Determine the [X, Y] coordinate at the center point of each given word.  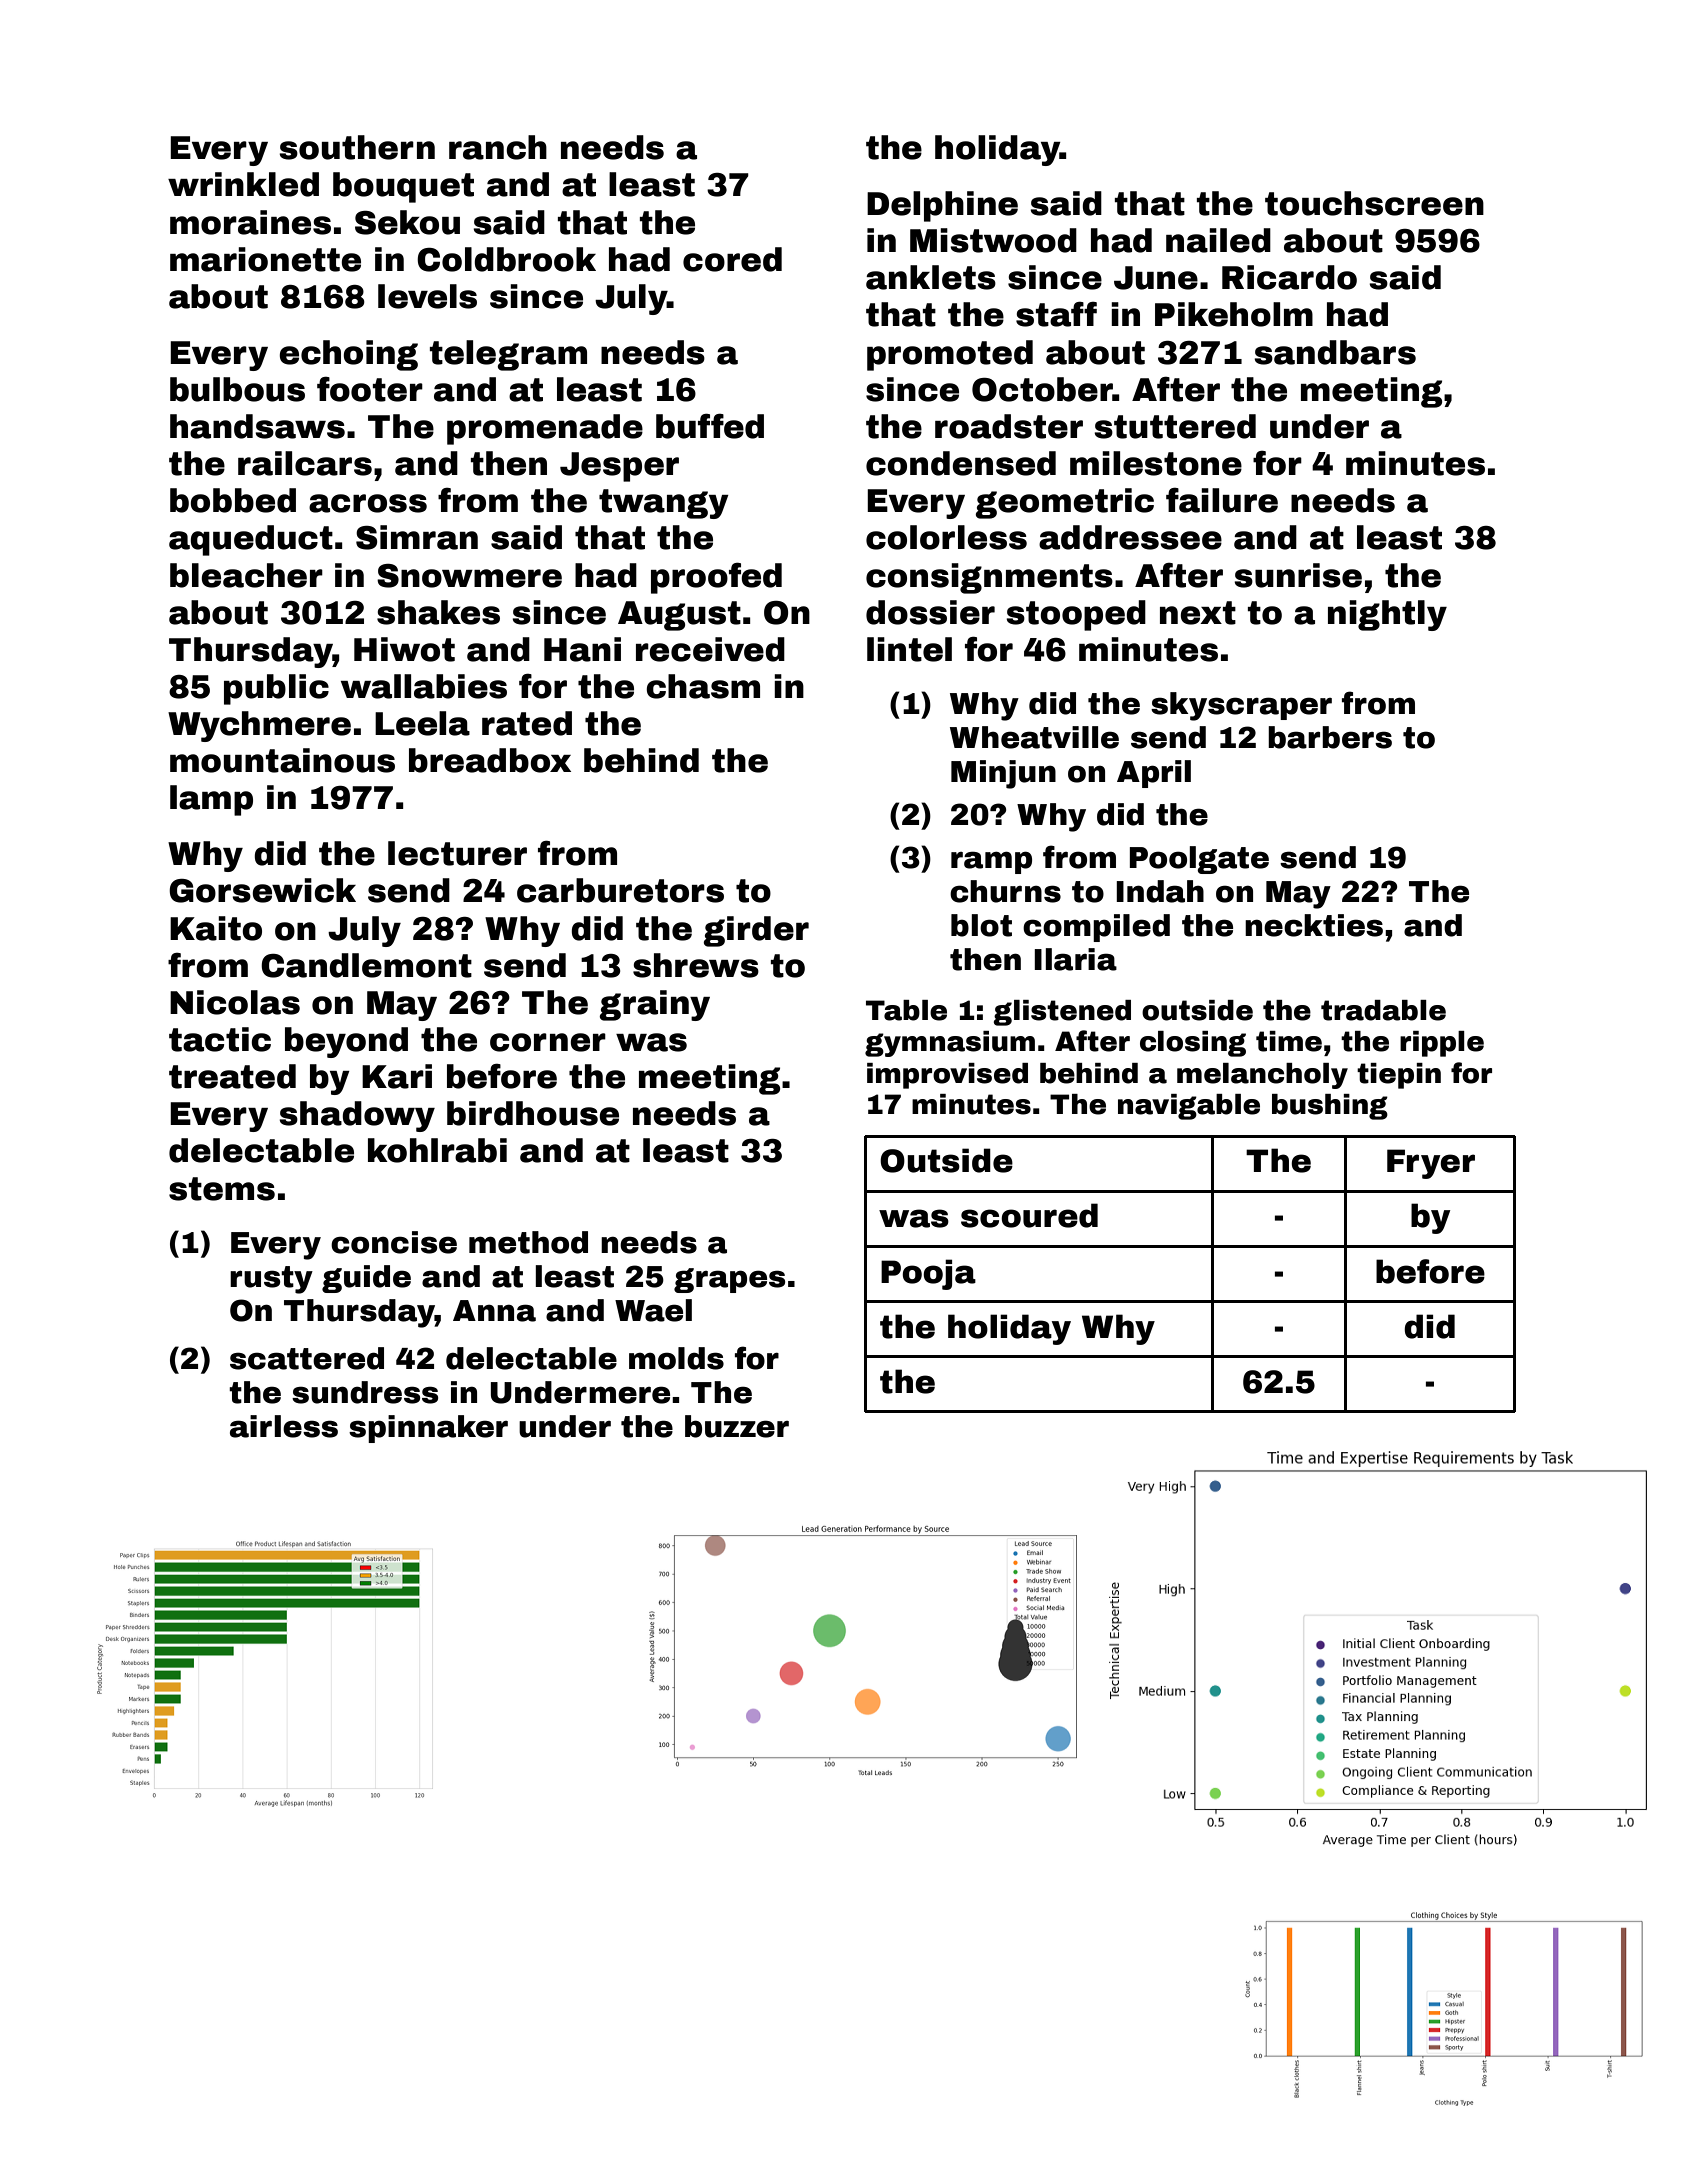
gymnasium [950, 1044]
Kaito [216, 928]
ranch [498, 147]
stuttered [1175, 426]
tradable [1383, 1010]
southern [357, 147]
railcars [305, 463]
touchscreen [1374, 203]
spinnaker [428, 1429]
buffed [710, 426]
